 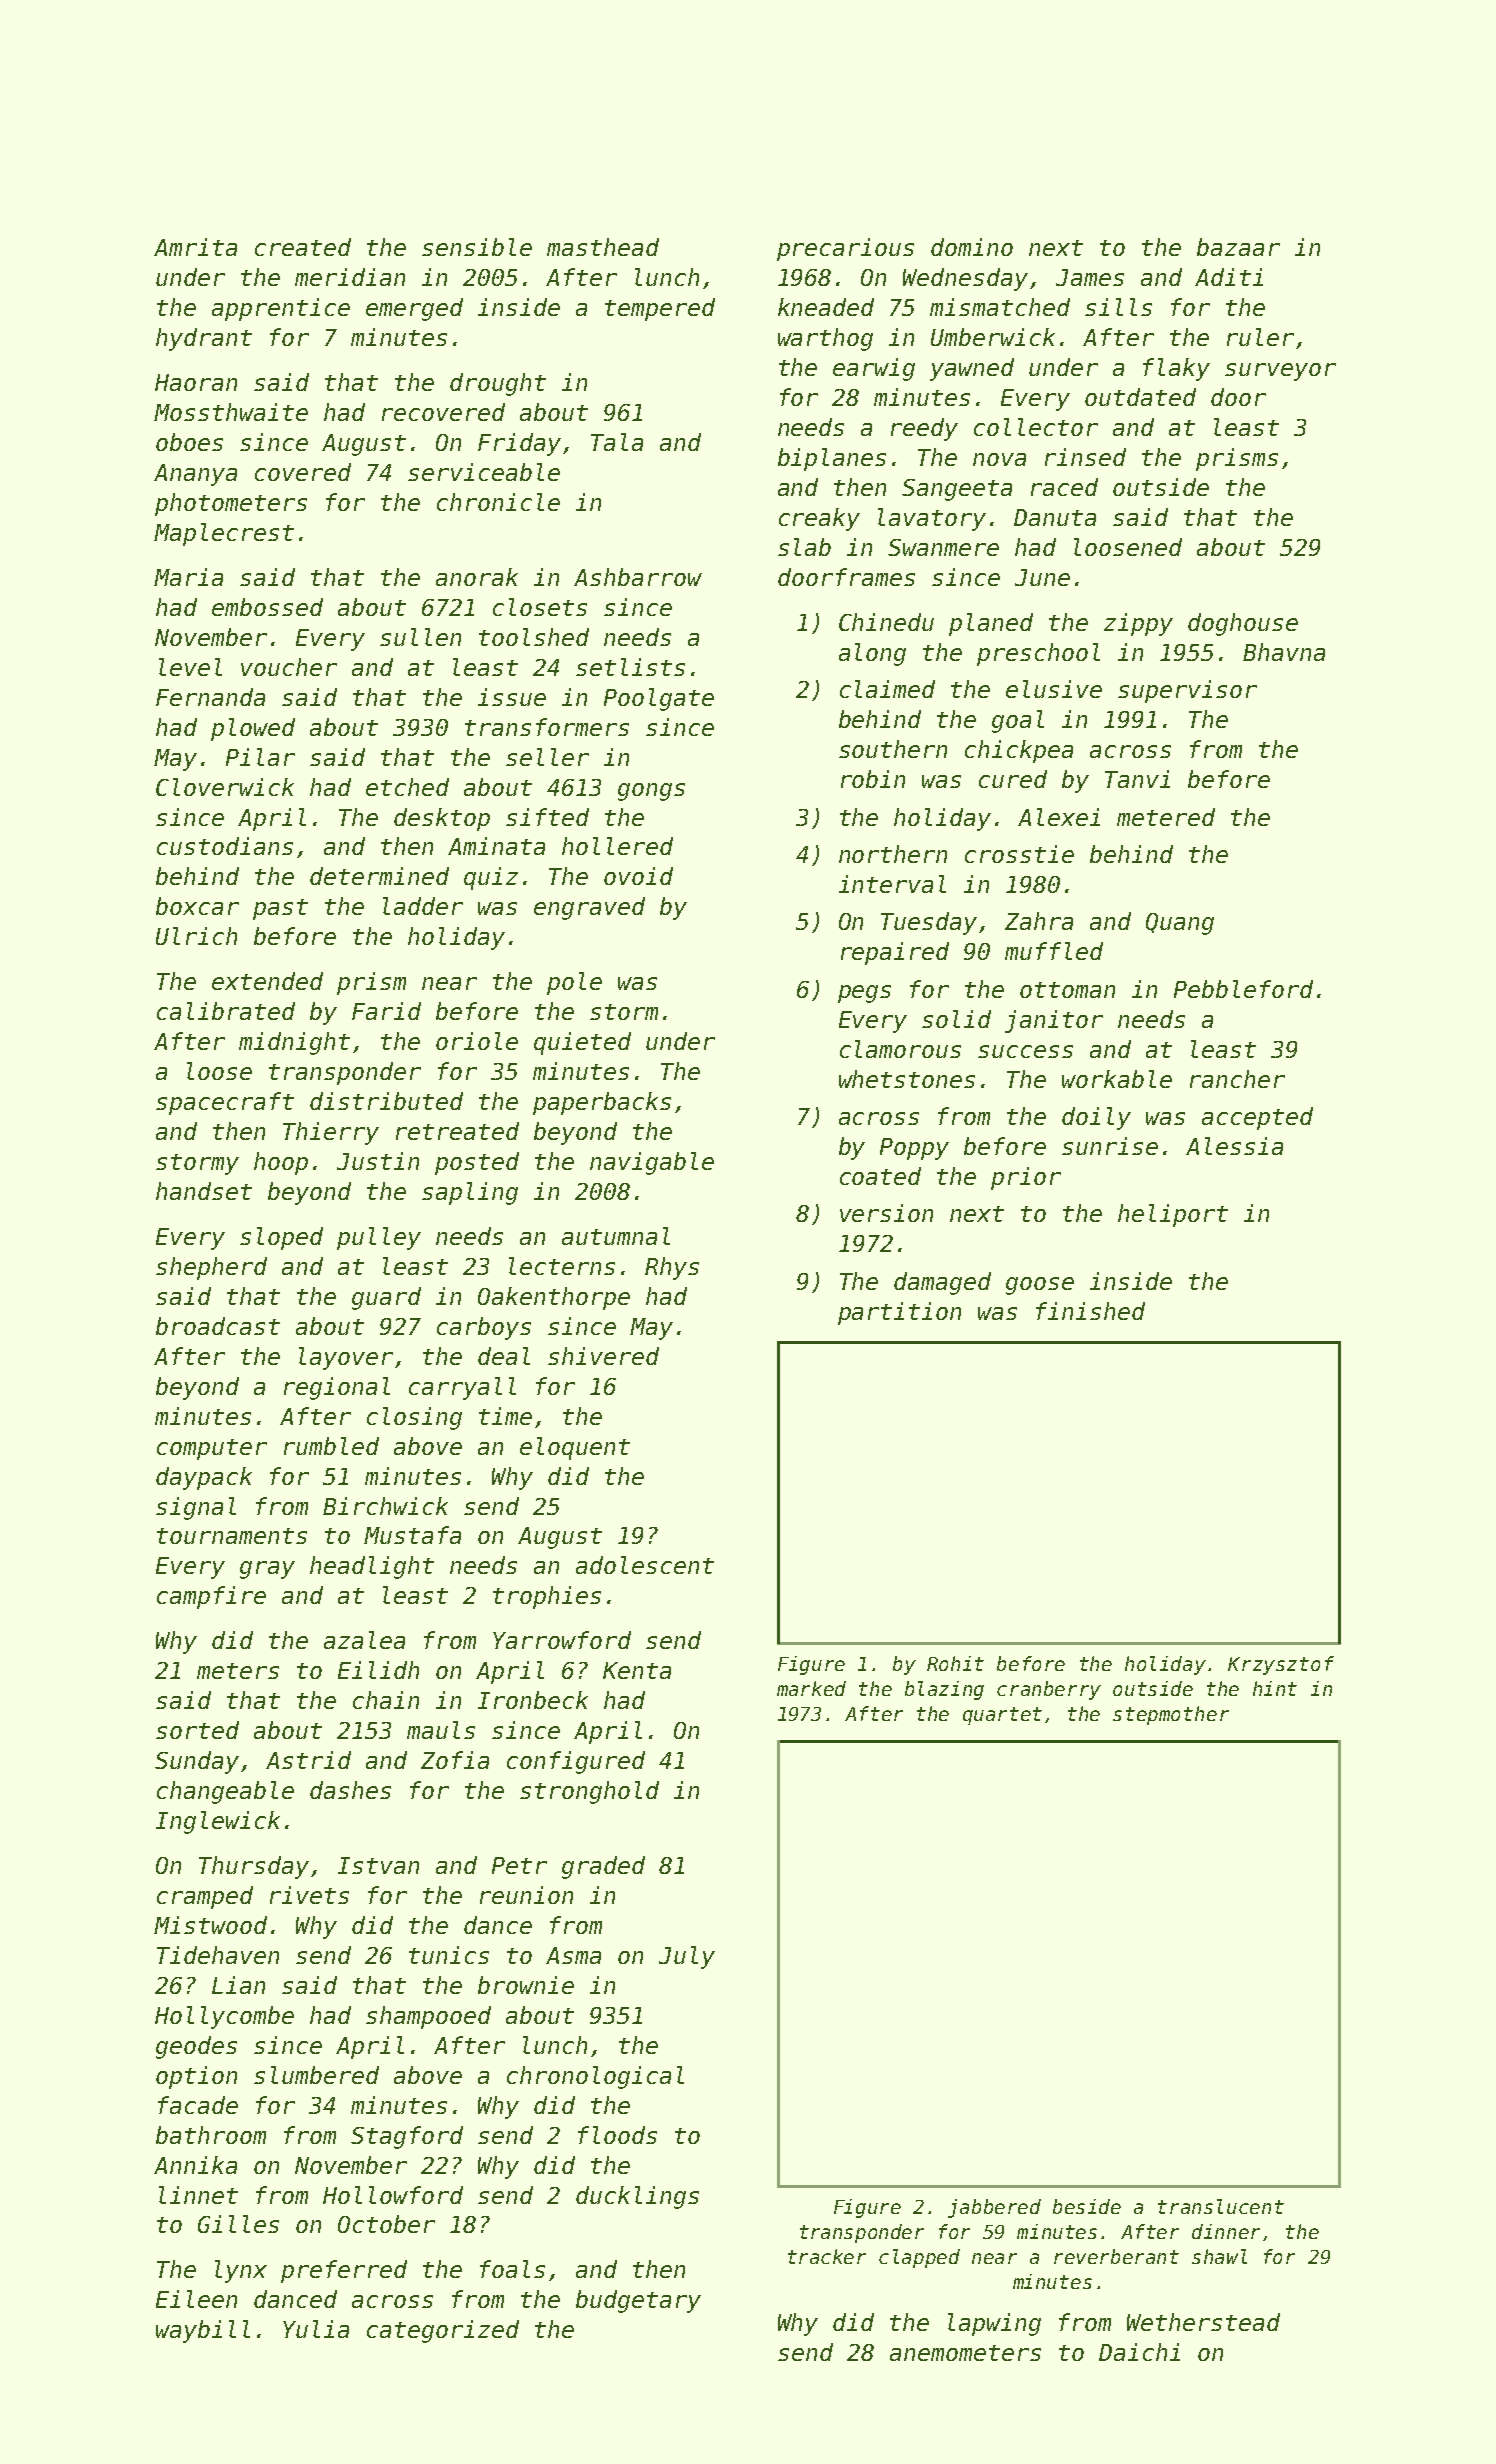 I want to click on tracker, so click(x=827, y=2256).
